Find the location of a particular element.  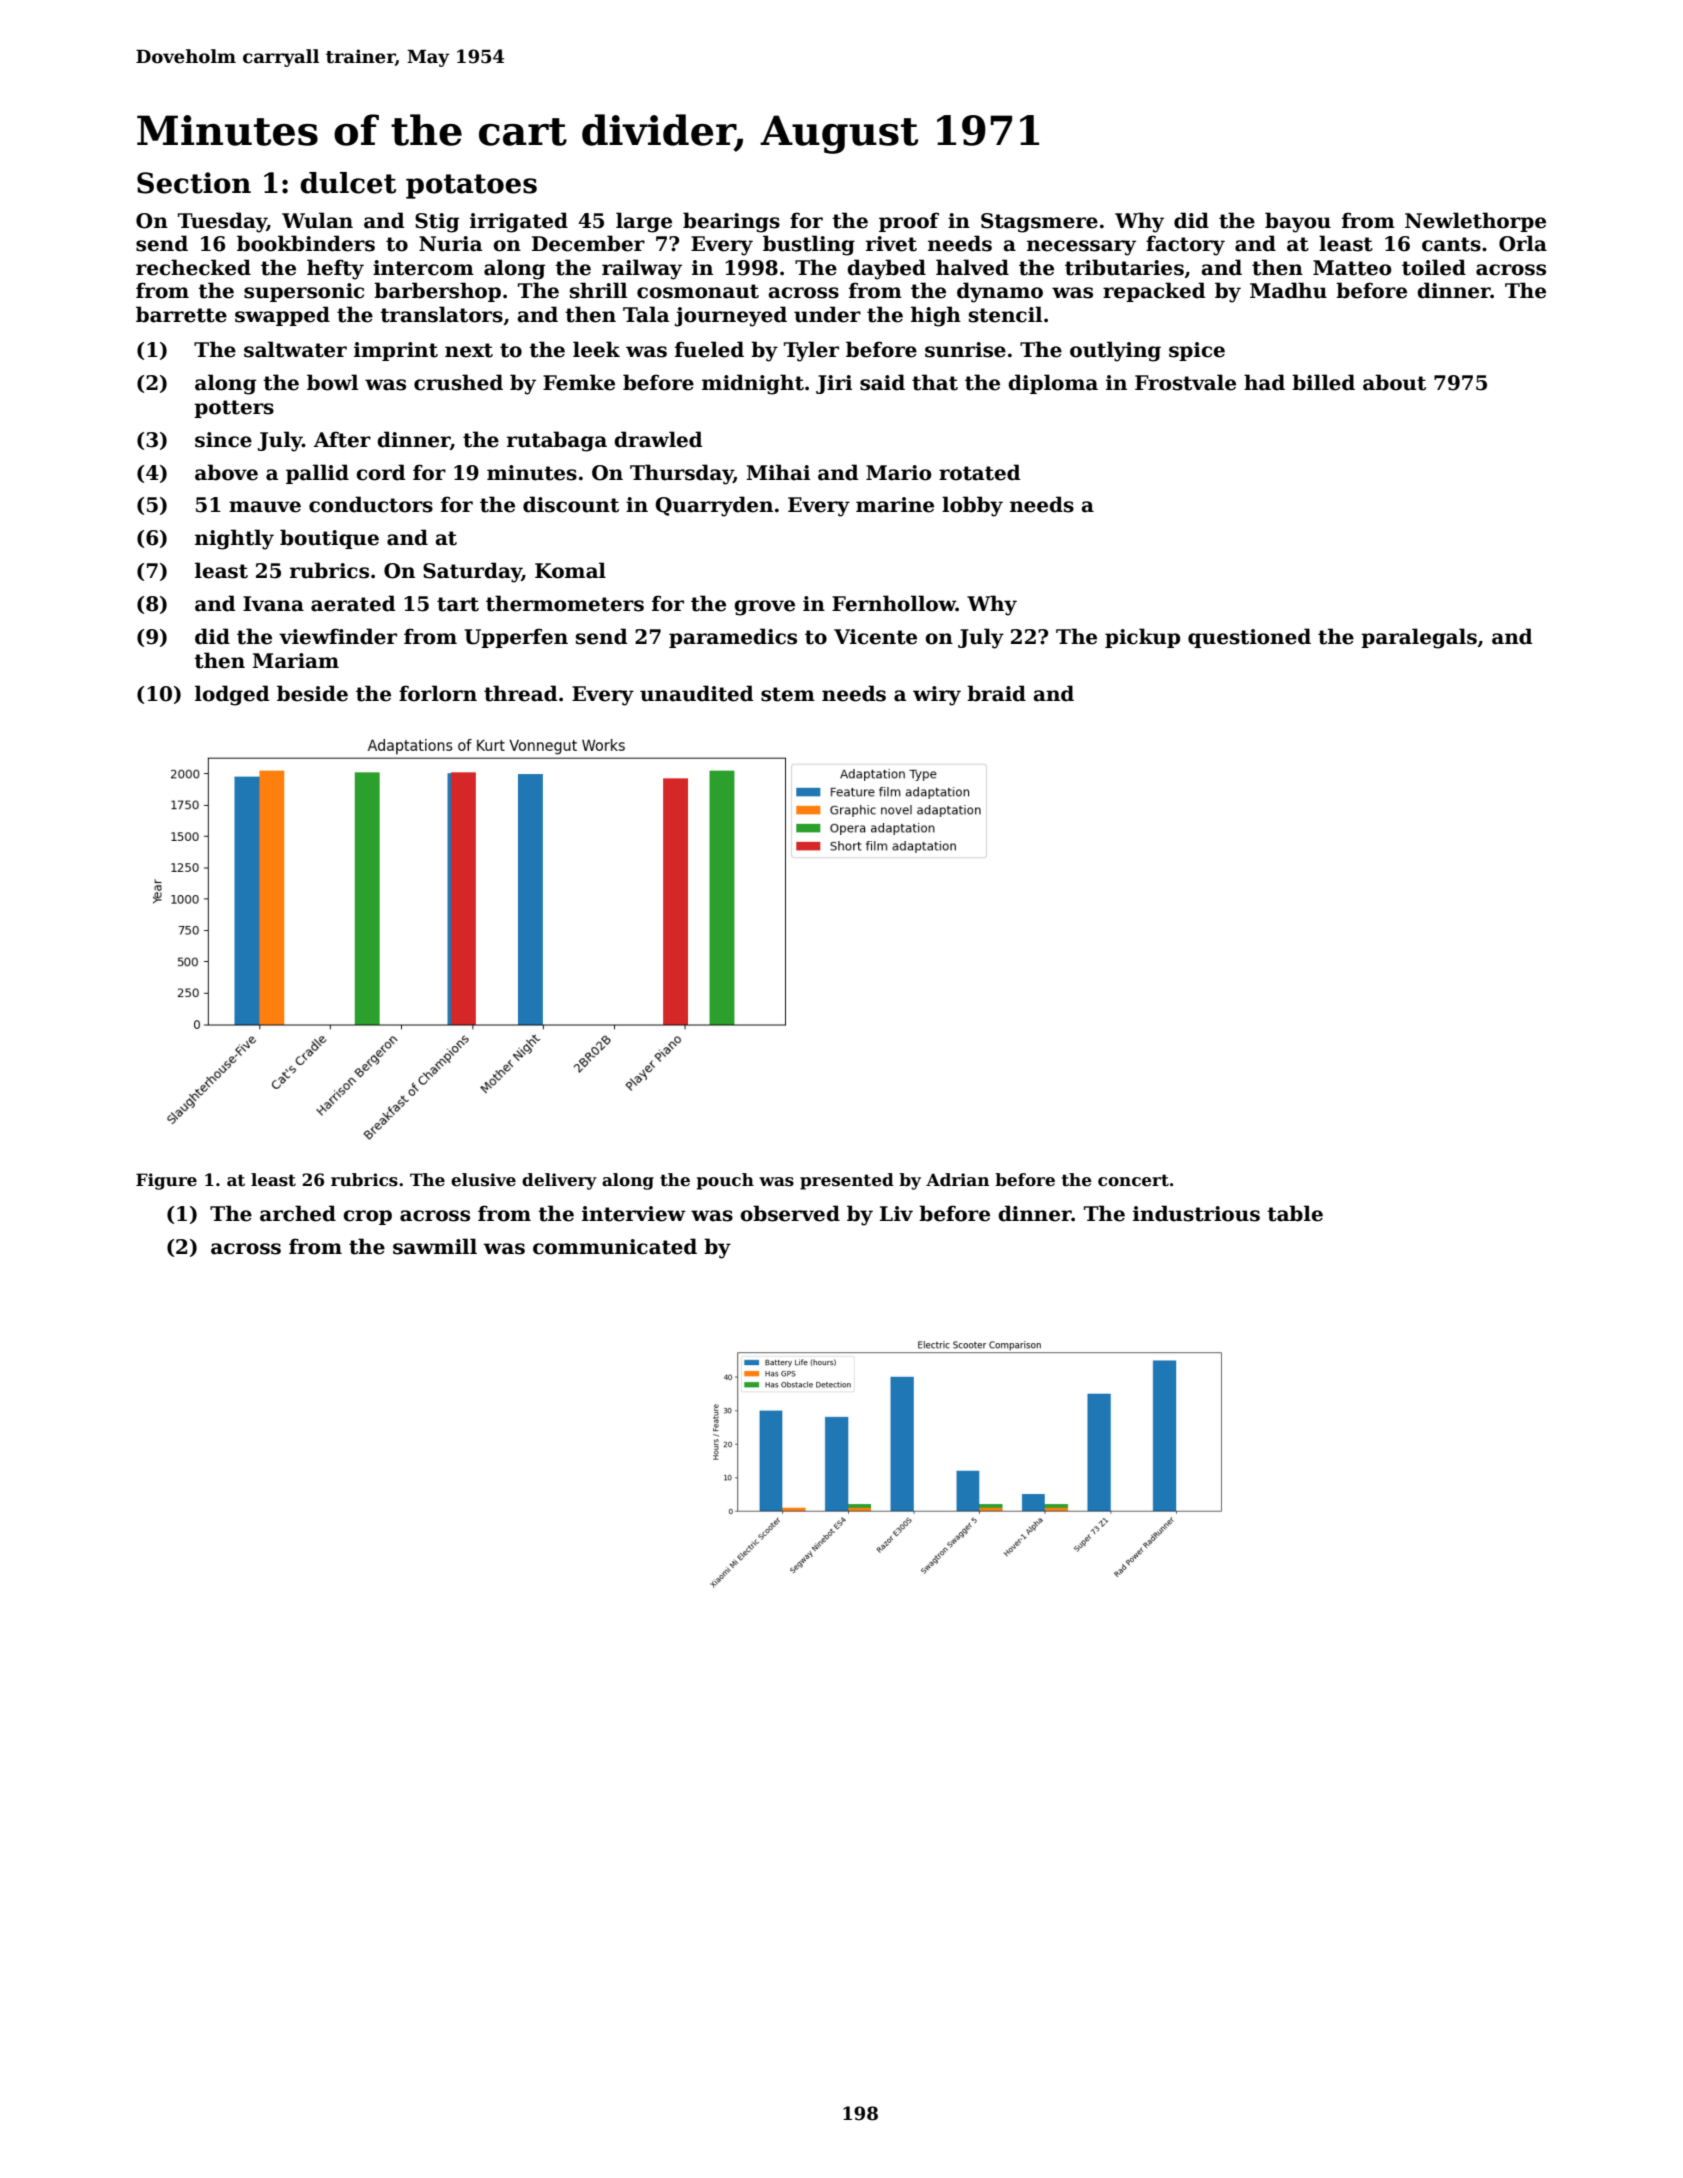

sunrise is located at coordinates (965, 350).
